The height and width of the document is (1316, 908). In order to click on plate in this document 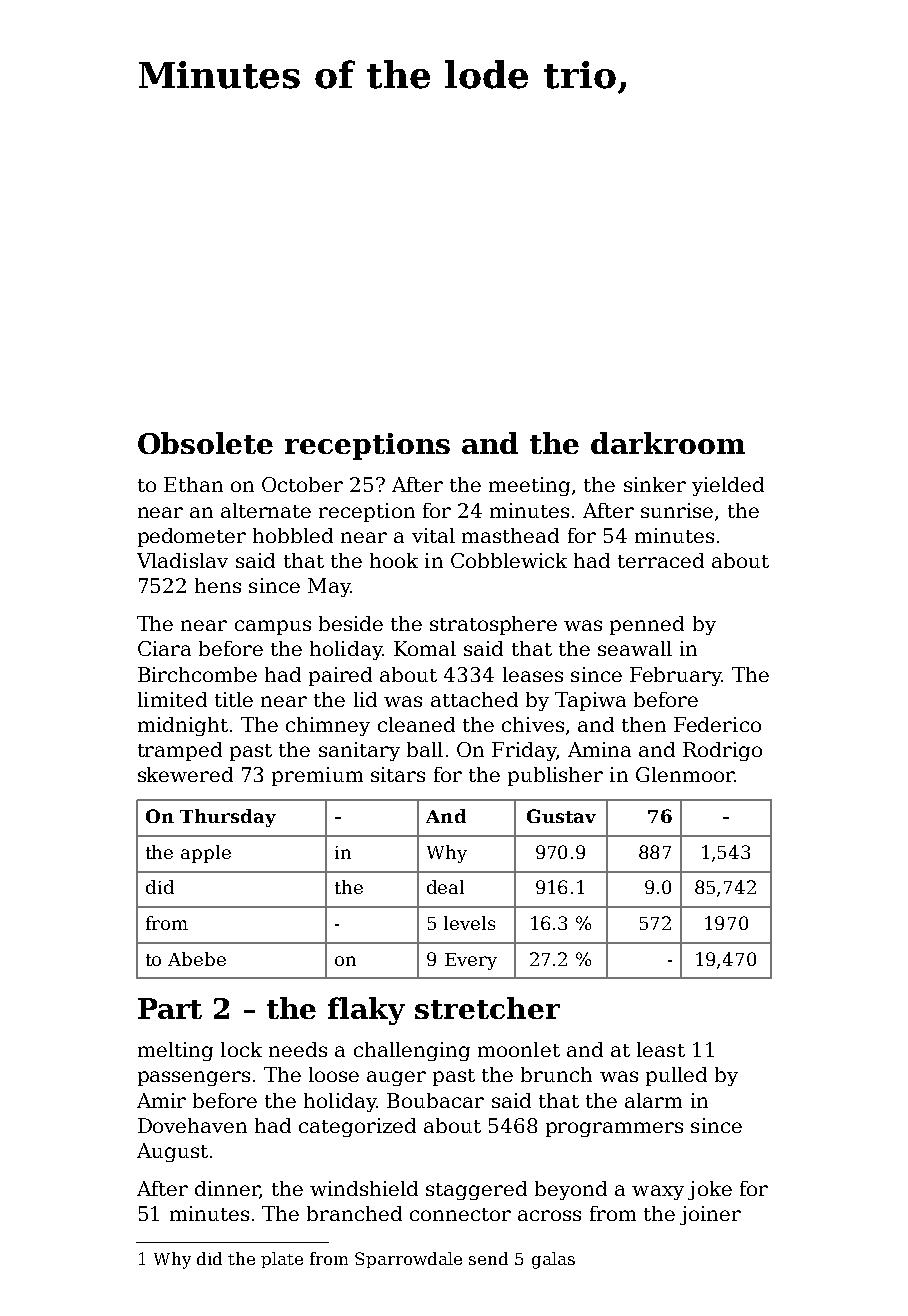, I will do `click(282, 1260)`.
